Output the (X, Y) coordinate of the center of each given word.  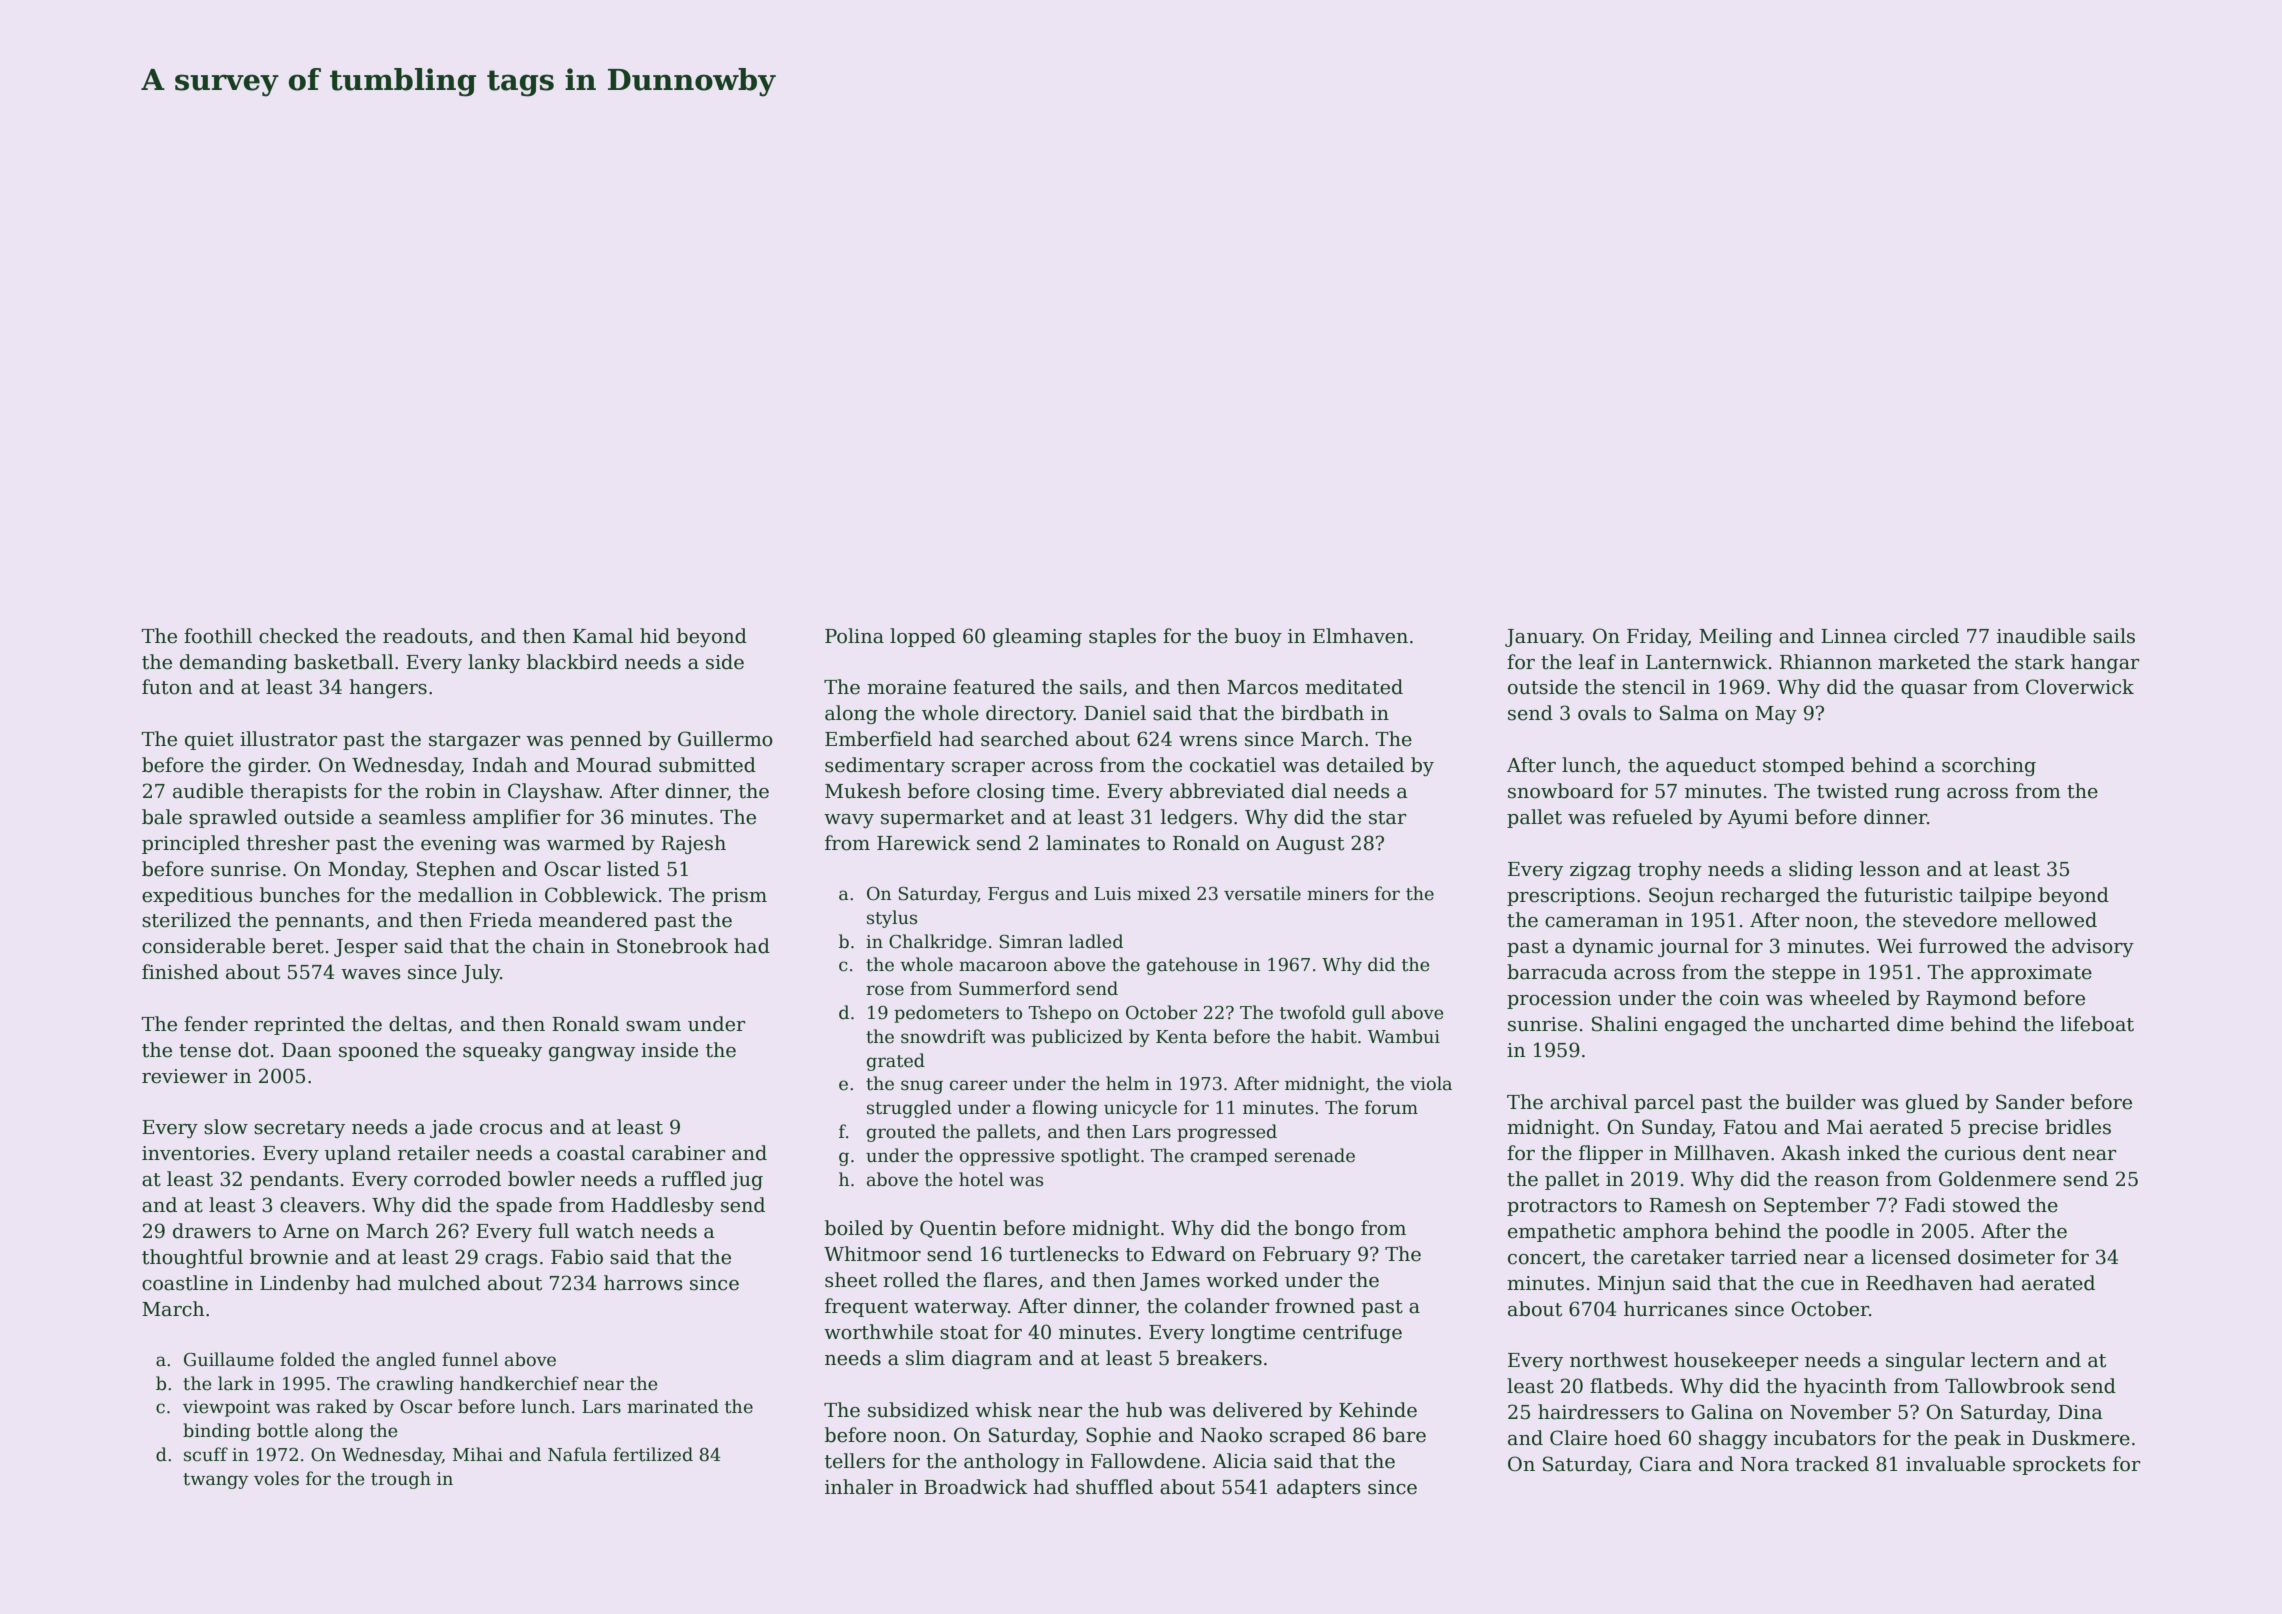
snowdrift (943, 1036)
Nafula (577, 1454)
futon (167, 687)
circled (1926, 636)
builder (1821, 1102)
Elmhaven (1360, 636)
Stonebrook (672, 946)
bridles (2078, 1127)
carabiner (679, 1153)
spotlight (1100, 1157)
